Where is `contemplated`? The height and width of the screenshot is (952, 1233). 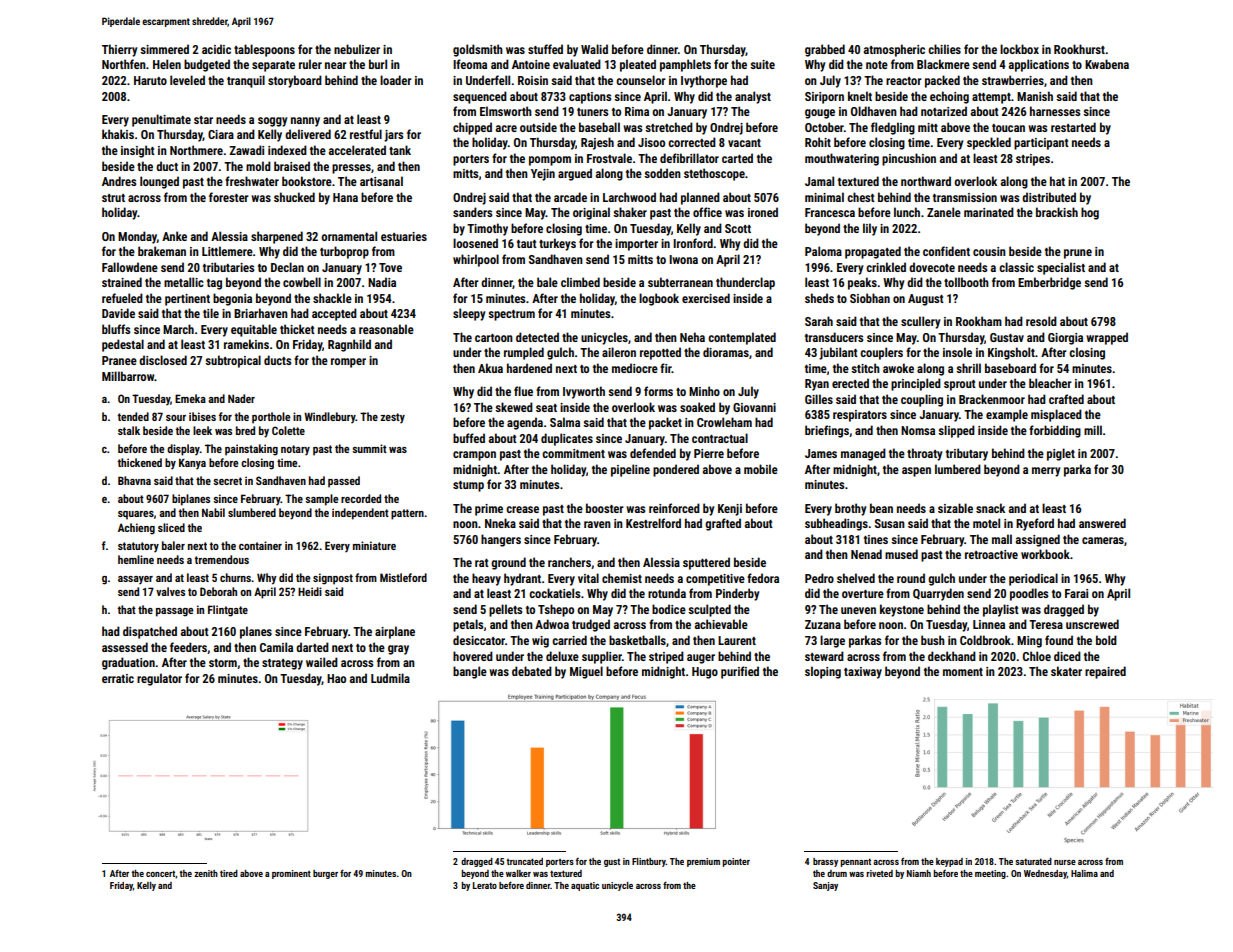 contemplated is located at coordinates (742, 338).
